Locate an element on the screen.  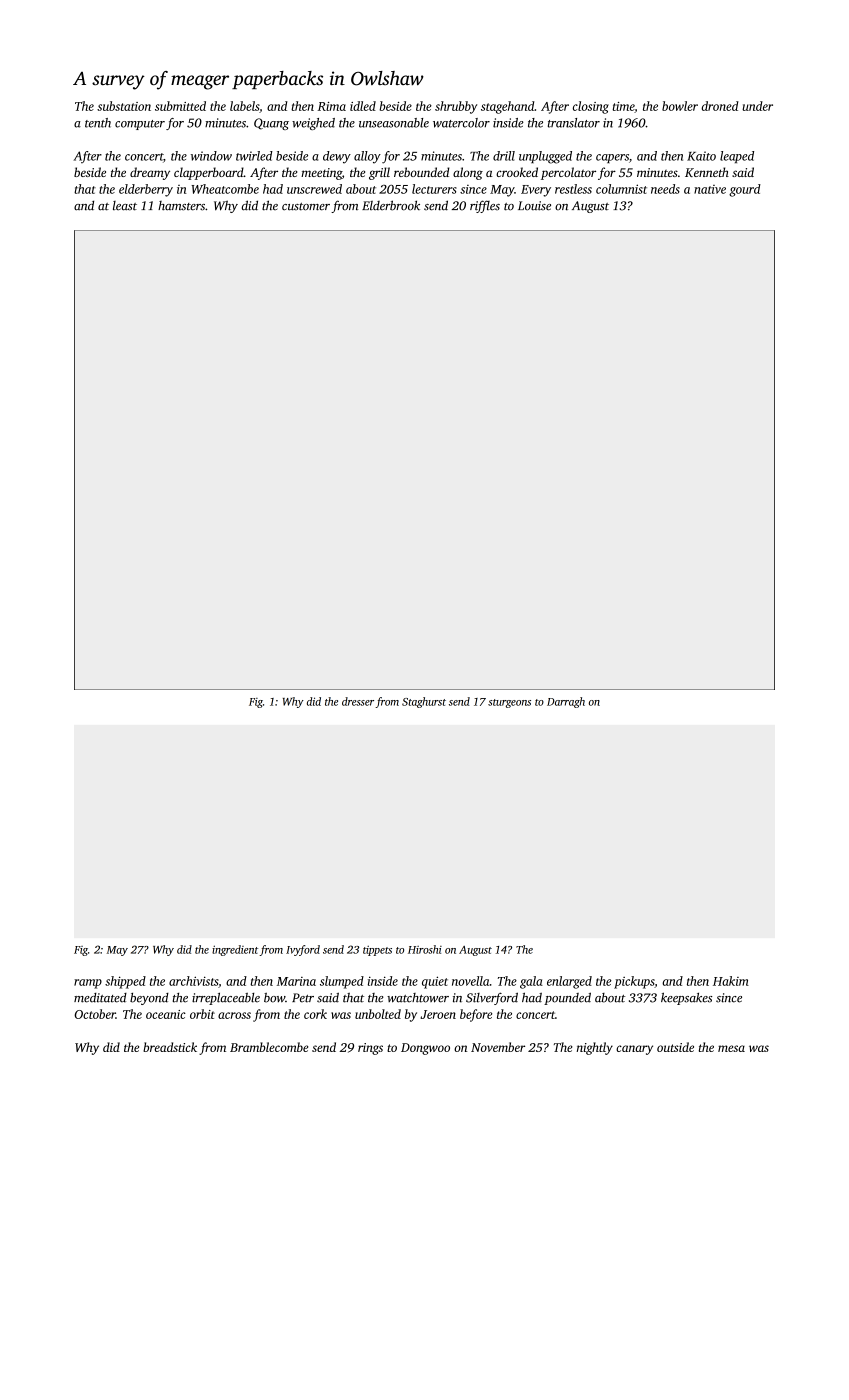
under is located at coordinates (757, 106).
